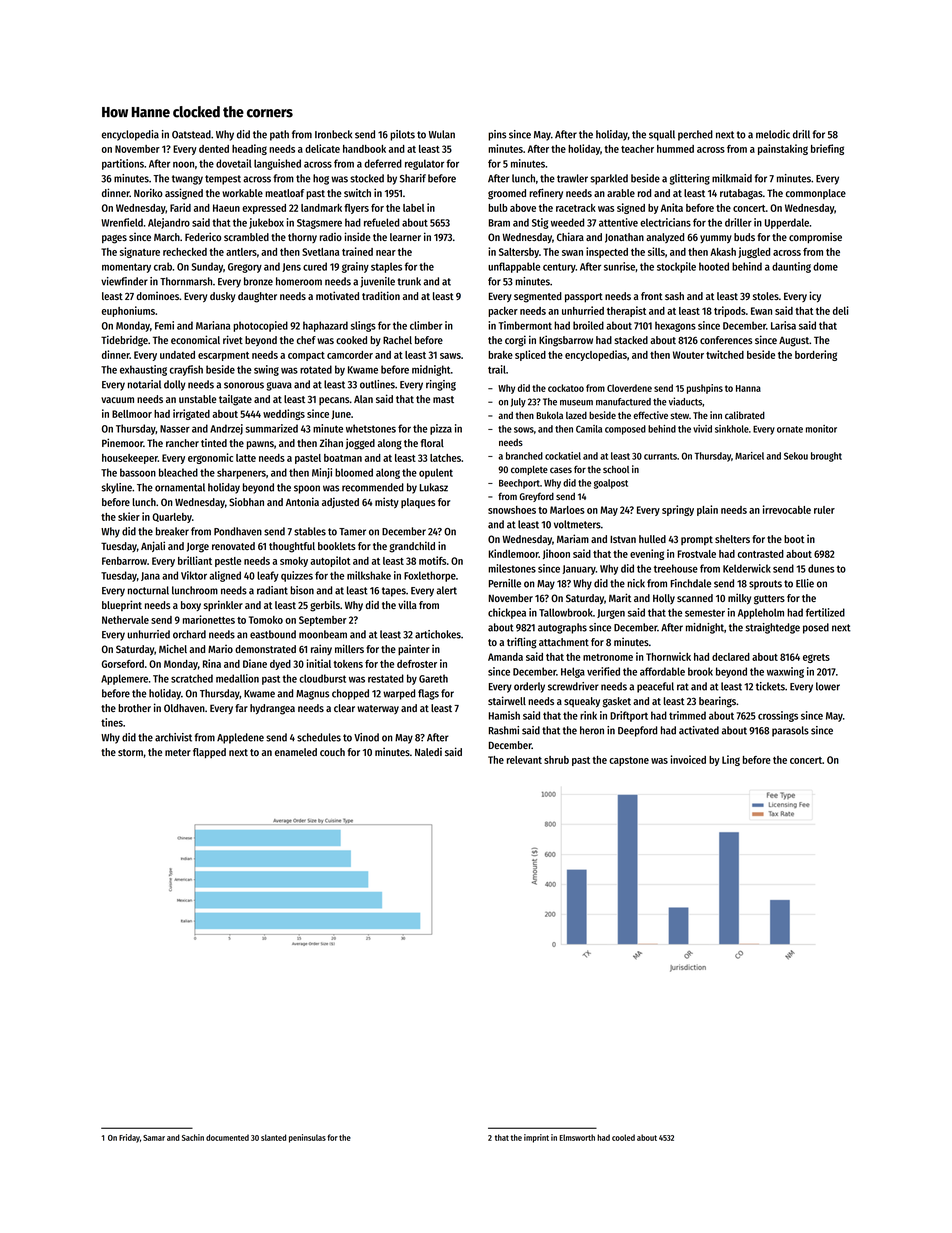  I want to click on briefing, so click(827, 149).
